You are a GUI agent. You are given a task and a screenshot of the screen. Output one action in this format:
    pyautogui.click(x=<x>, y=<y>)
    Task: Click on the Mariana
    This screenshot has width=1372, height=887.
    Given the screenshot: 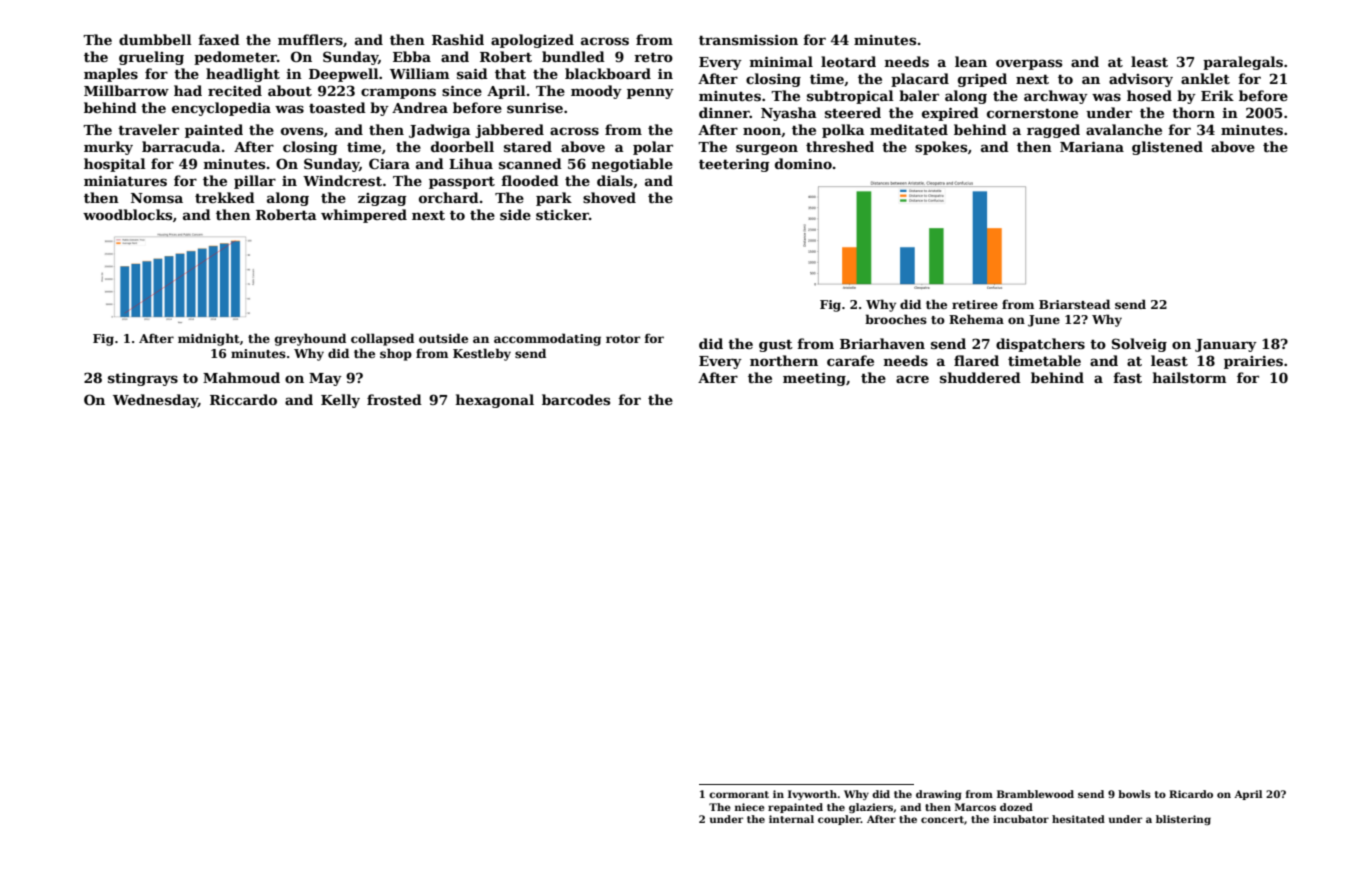 What is the action you would take?
    pyautogui.click(x=1092, y=147)
